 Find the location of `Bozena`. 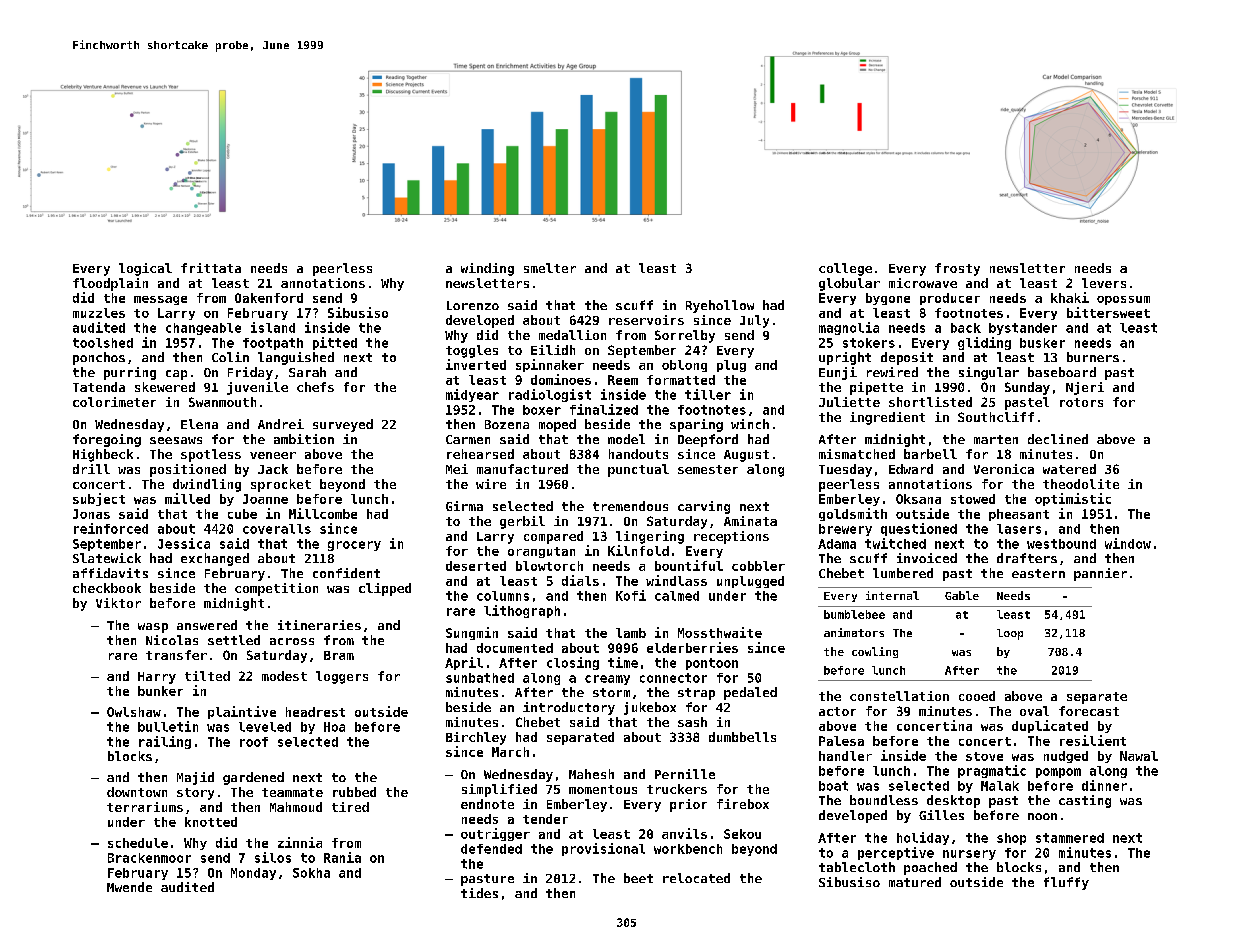

Bozena is located at coordinates (507, 424).
